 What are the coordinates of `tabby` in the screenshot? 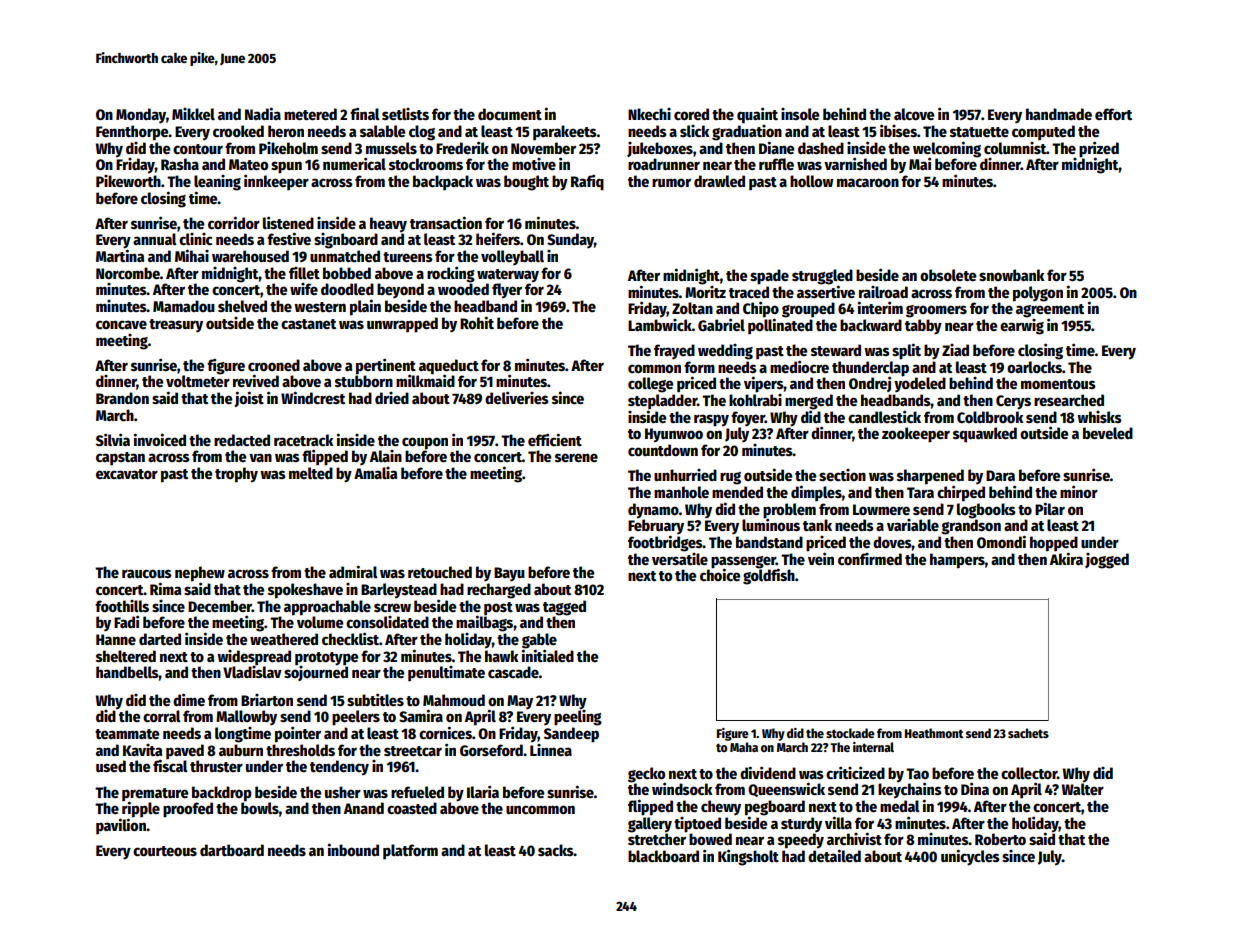 It's located at (923, 327).
